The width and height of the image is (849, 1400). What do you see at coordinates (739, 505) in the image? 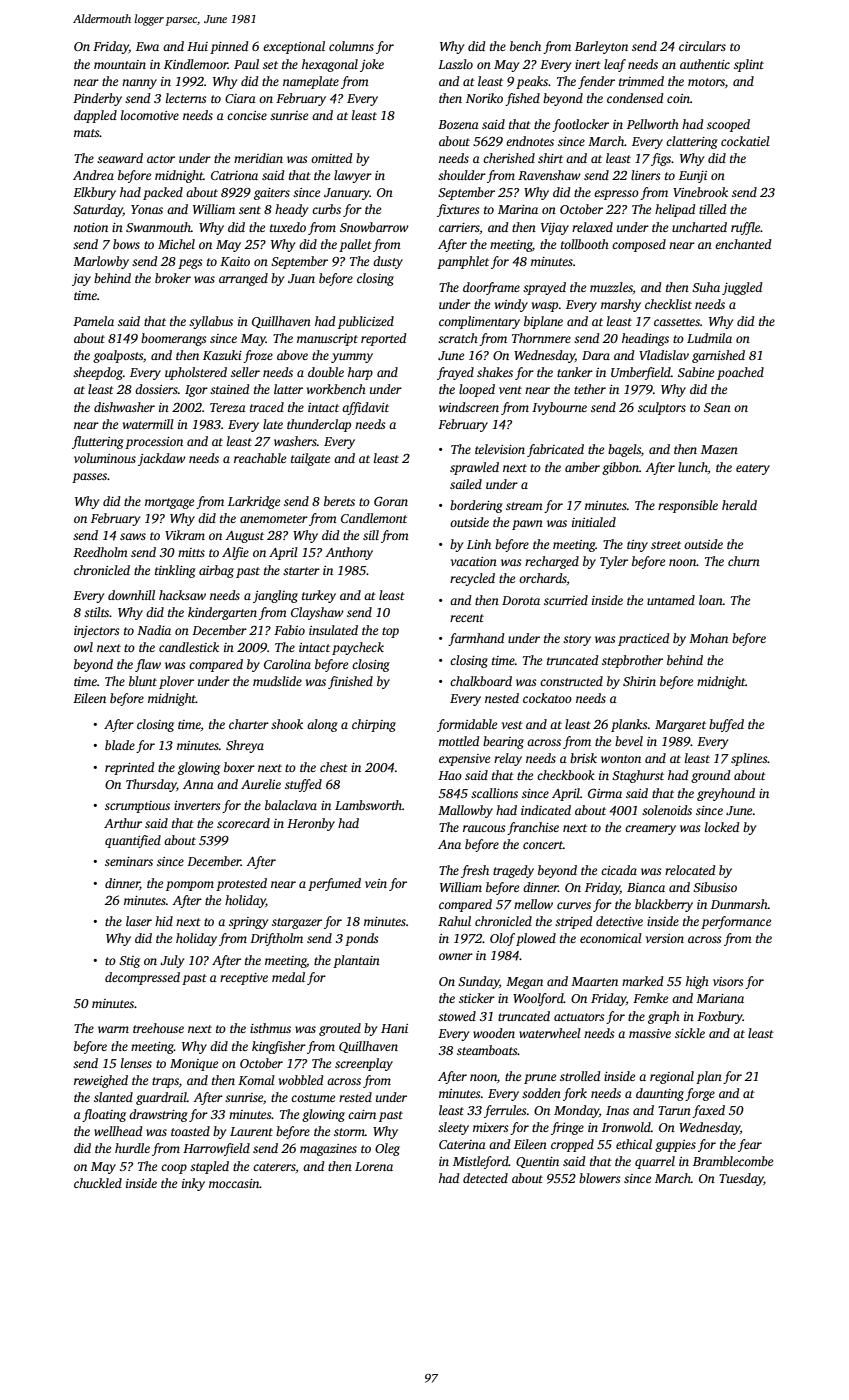
I see `herald` at bounding box center [739, 505].
